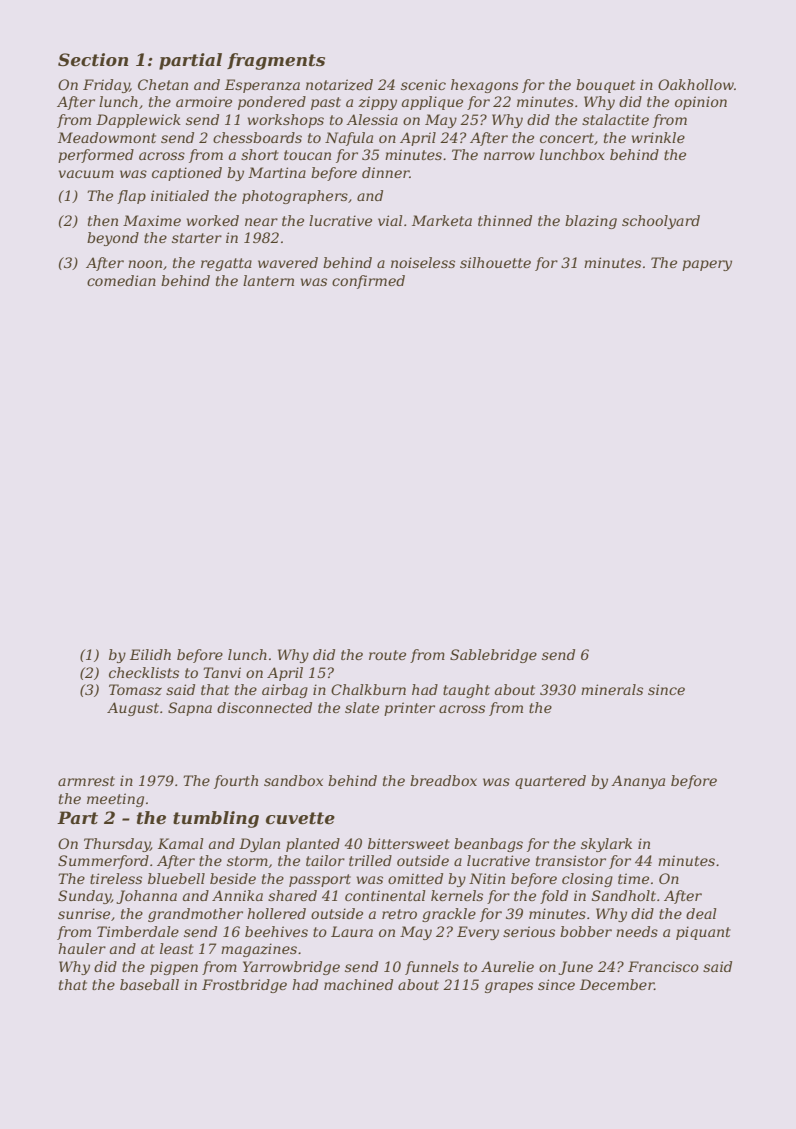 The height and width of the screenshot is (1129, 796). I want to click on Chetan, so click(163, 84).
